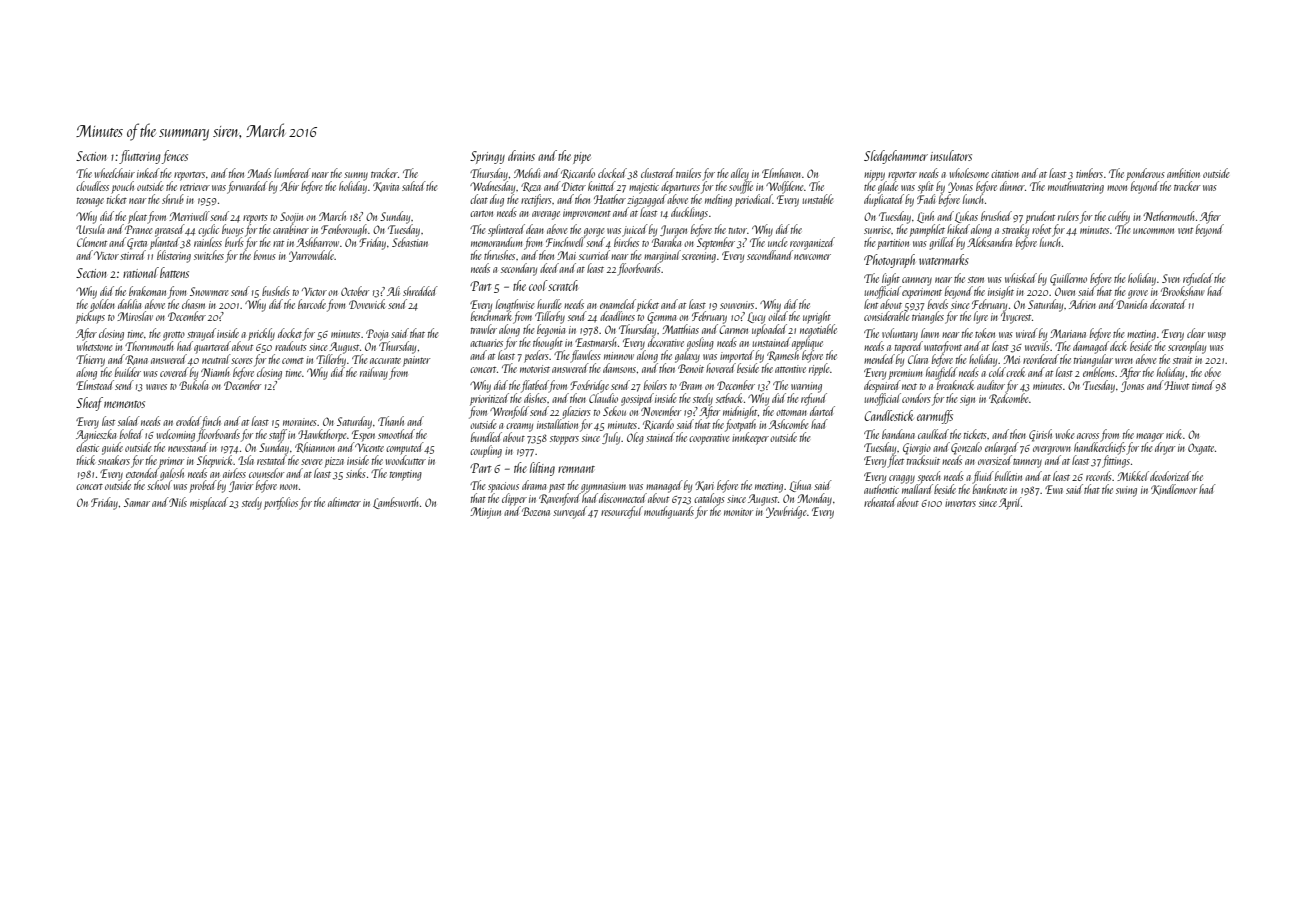 The image size is (1308, 924). Describe the element at coordinates (812, 243) in the image. I see `reorganized` at that location.
